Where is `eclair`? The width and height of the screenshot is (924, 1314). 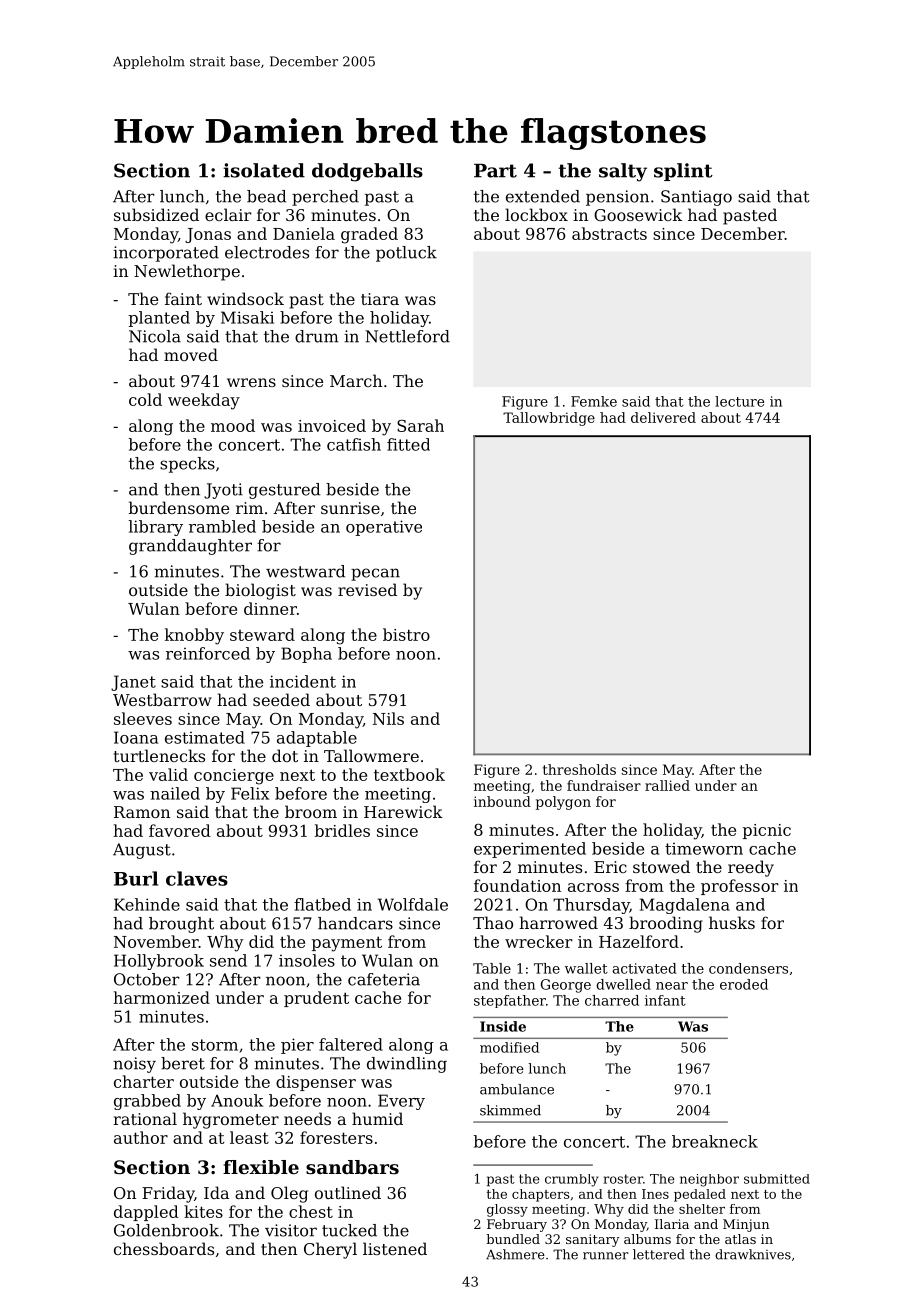 eclair is located at coordinates (228, 214).
